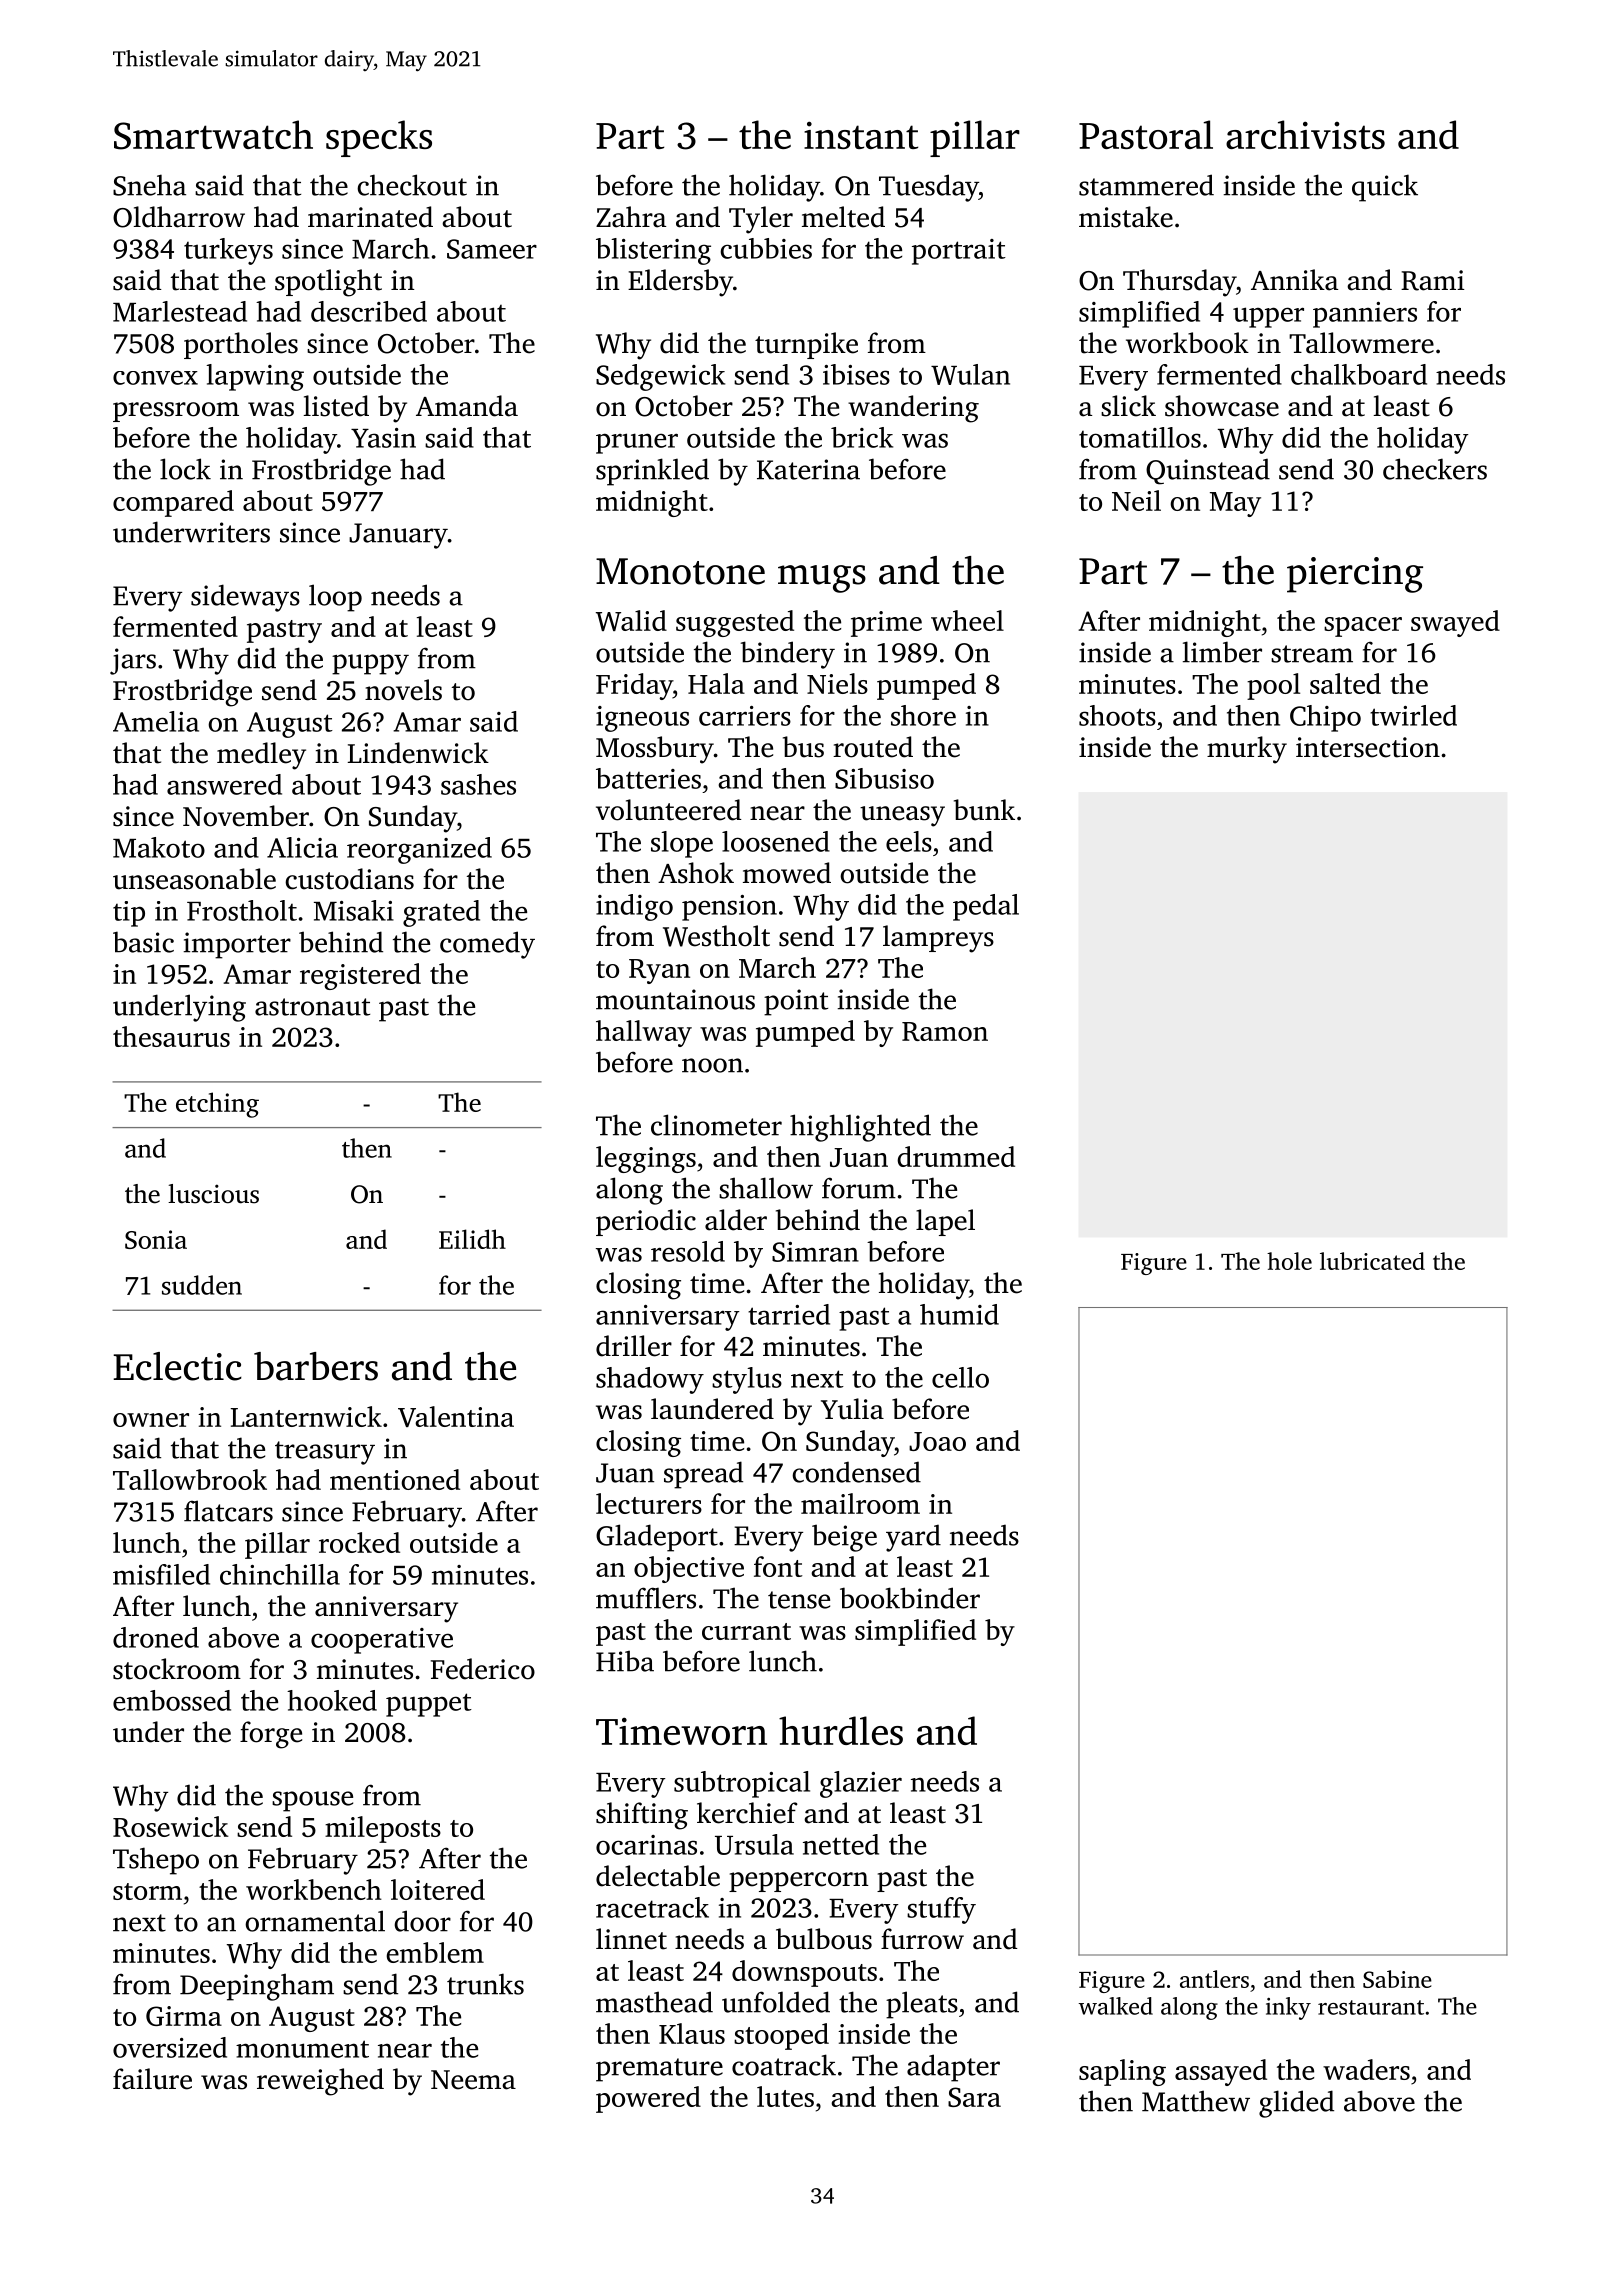 This screenshot has width=1620, height=2292. What do you see at coordinates (631, 620) in the screenshot?
I see `Walid` at bounding box center [631, 620].
